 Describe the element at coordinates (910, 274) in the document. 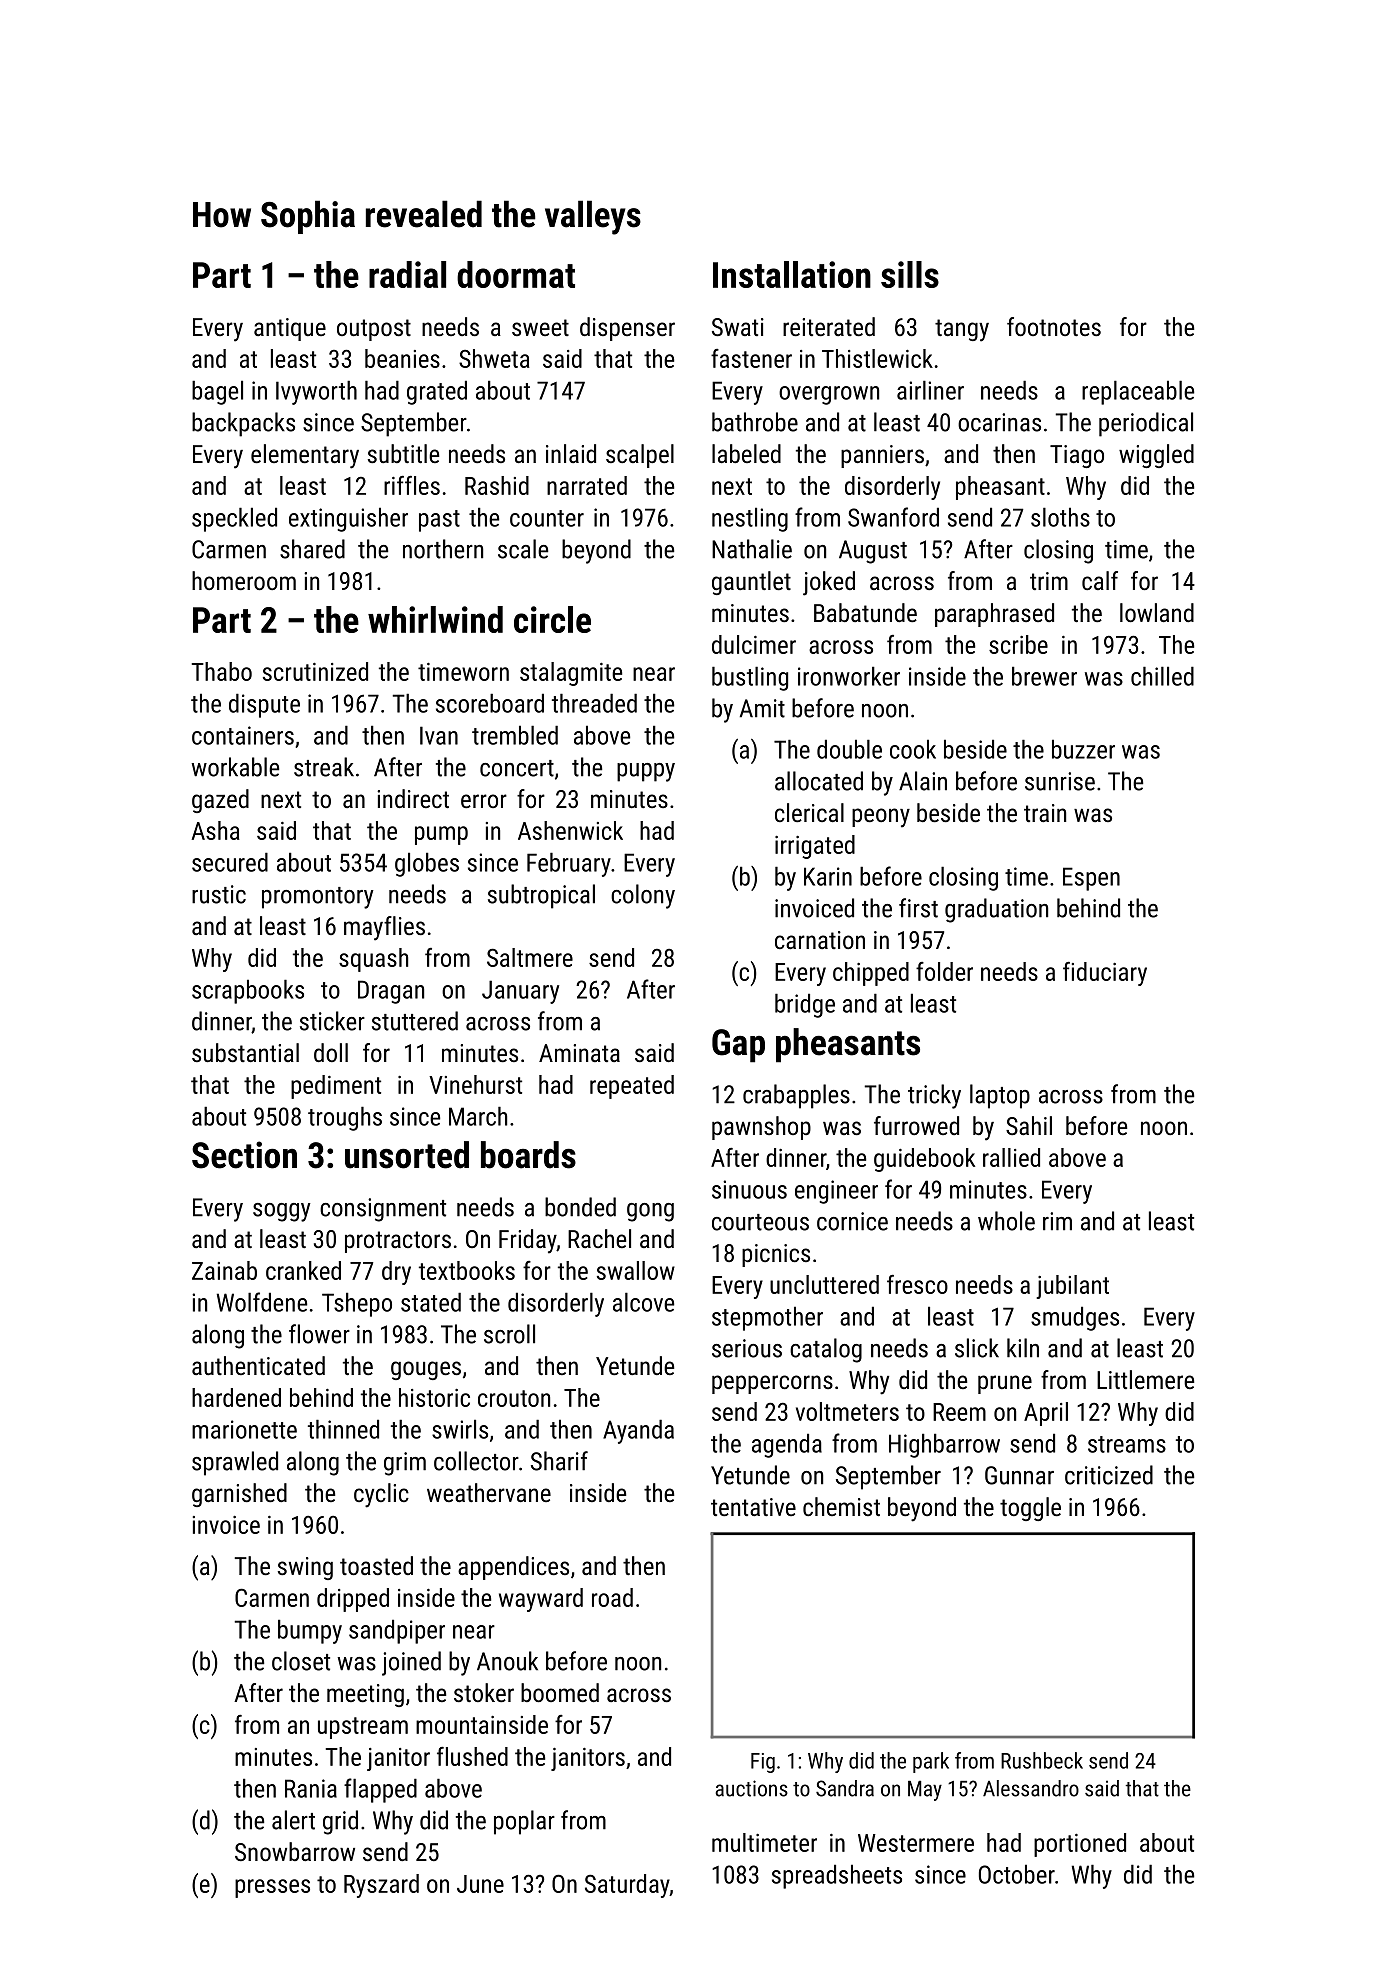

I see `sills` at that location.
